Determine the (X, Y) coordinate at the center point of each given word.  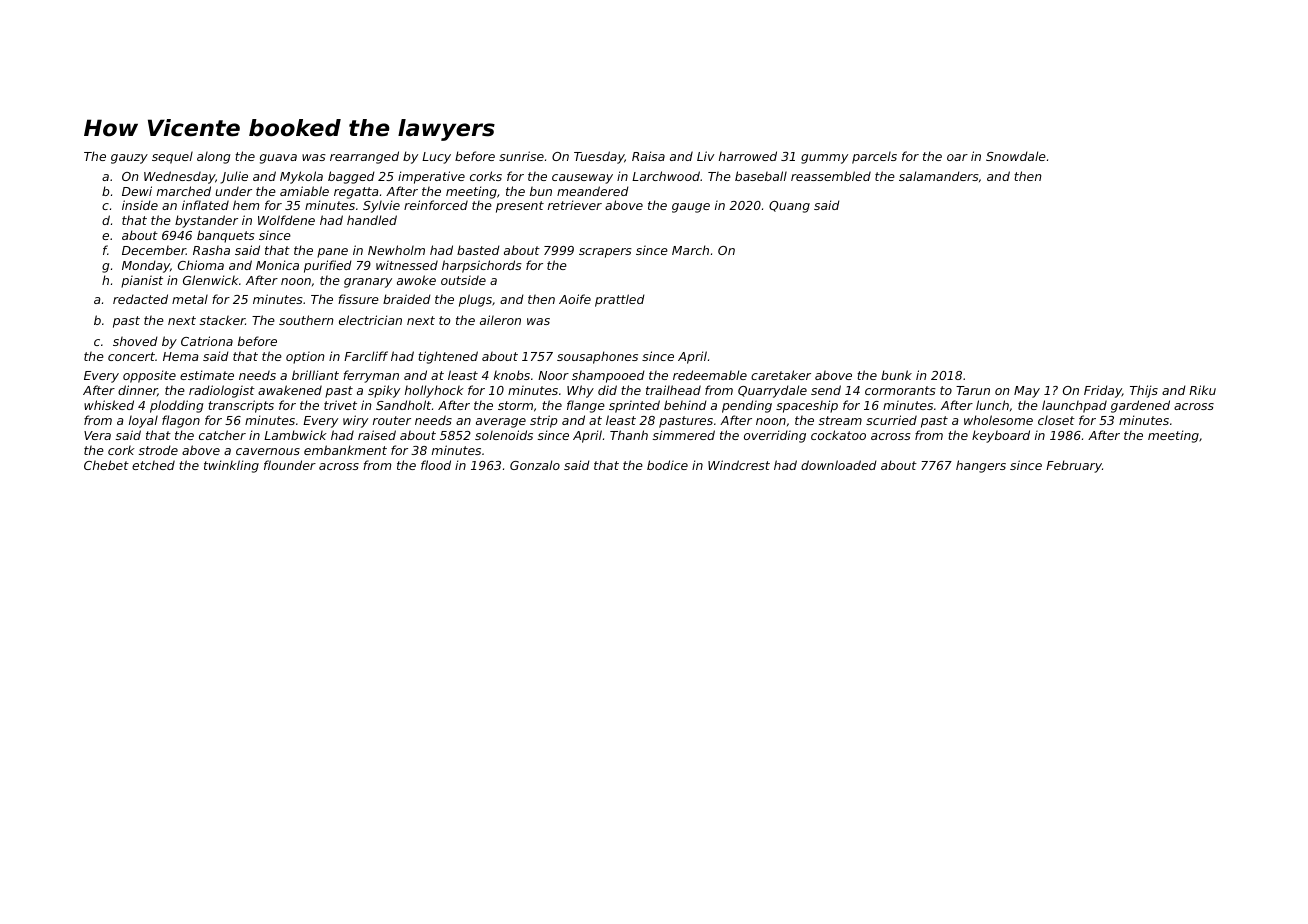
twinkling (231, 466)
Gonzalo (535, 465)
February (1074, 466)
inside (140, 205)
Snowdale (1016, 156)
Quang (789, 207)
